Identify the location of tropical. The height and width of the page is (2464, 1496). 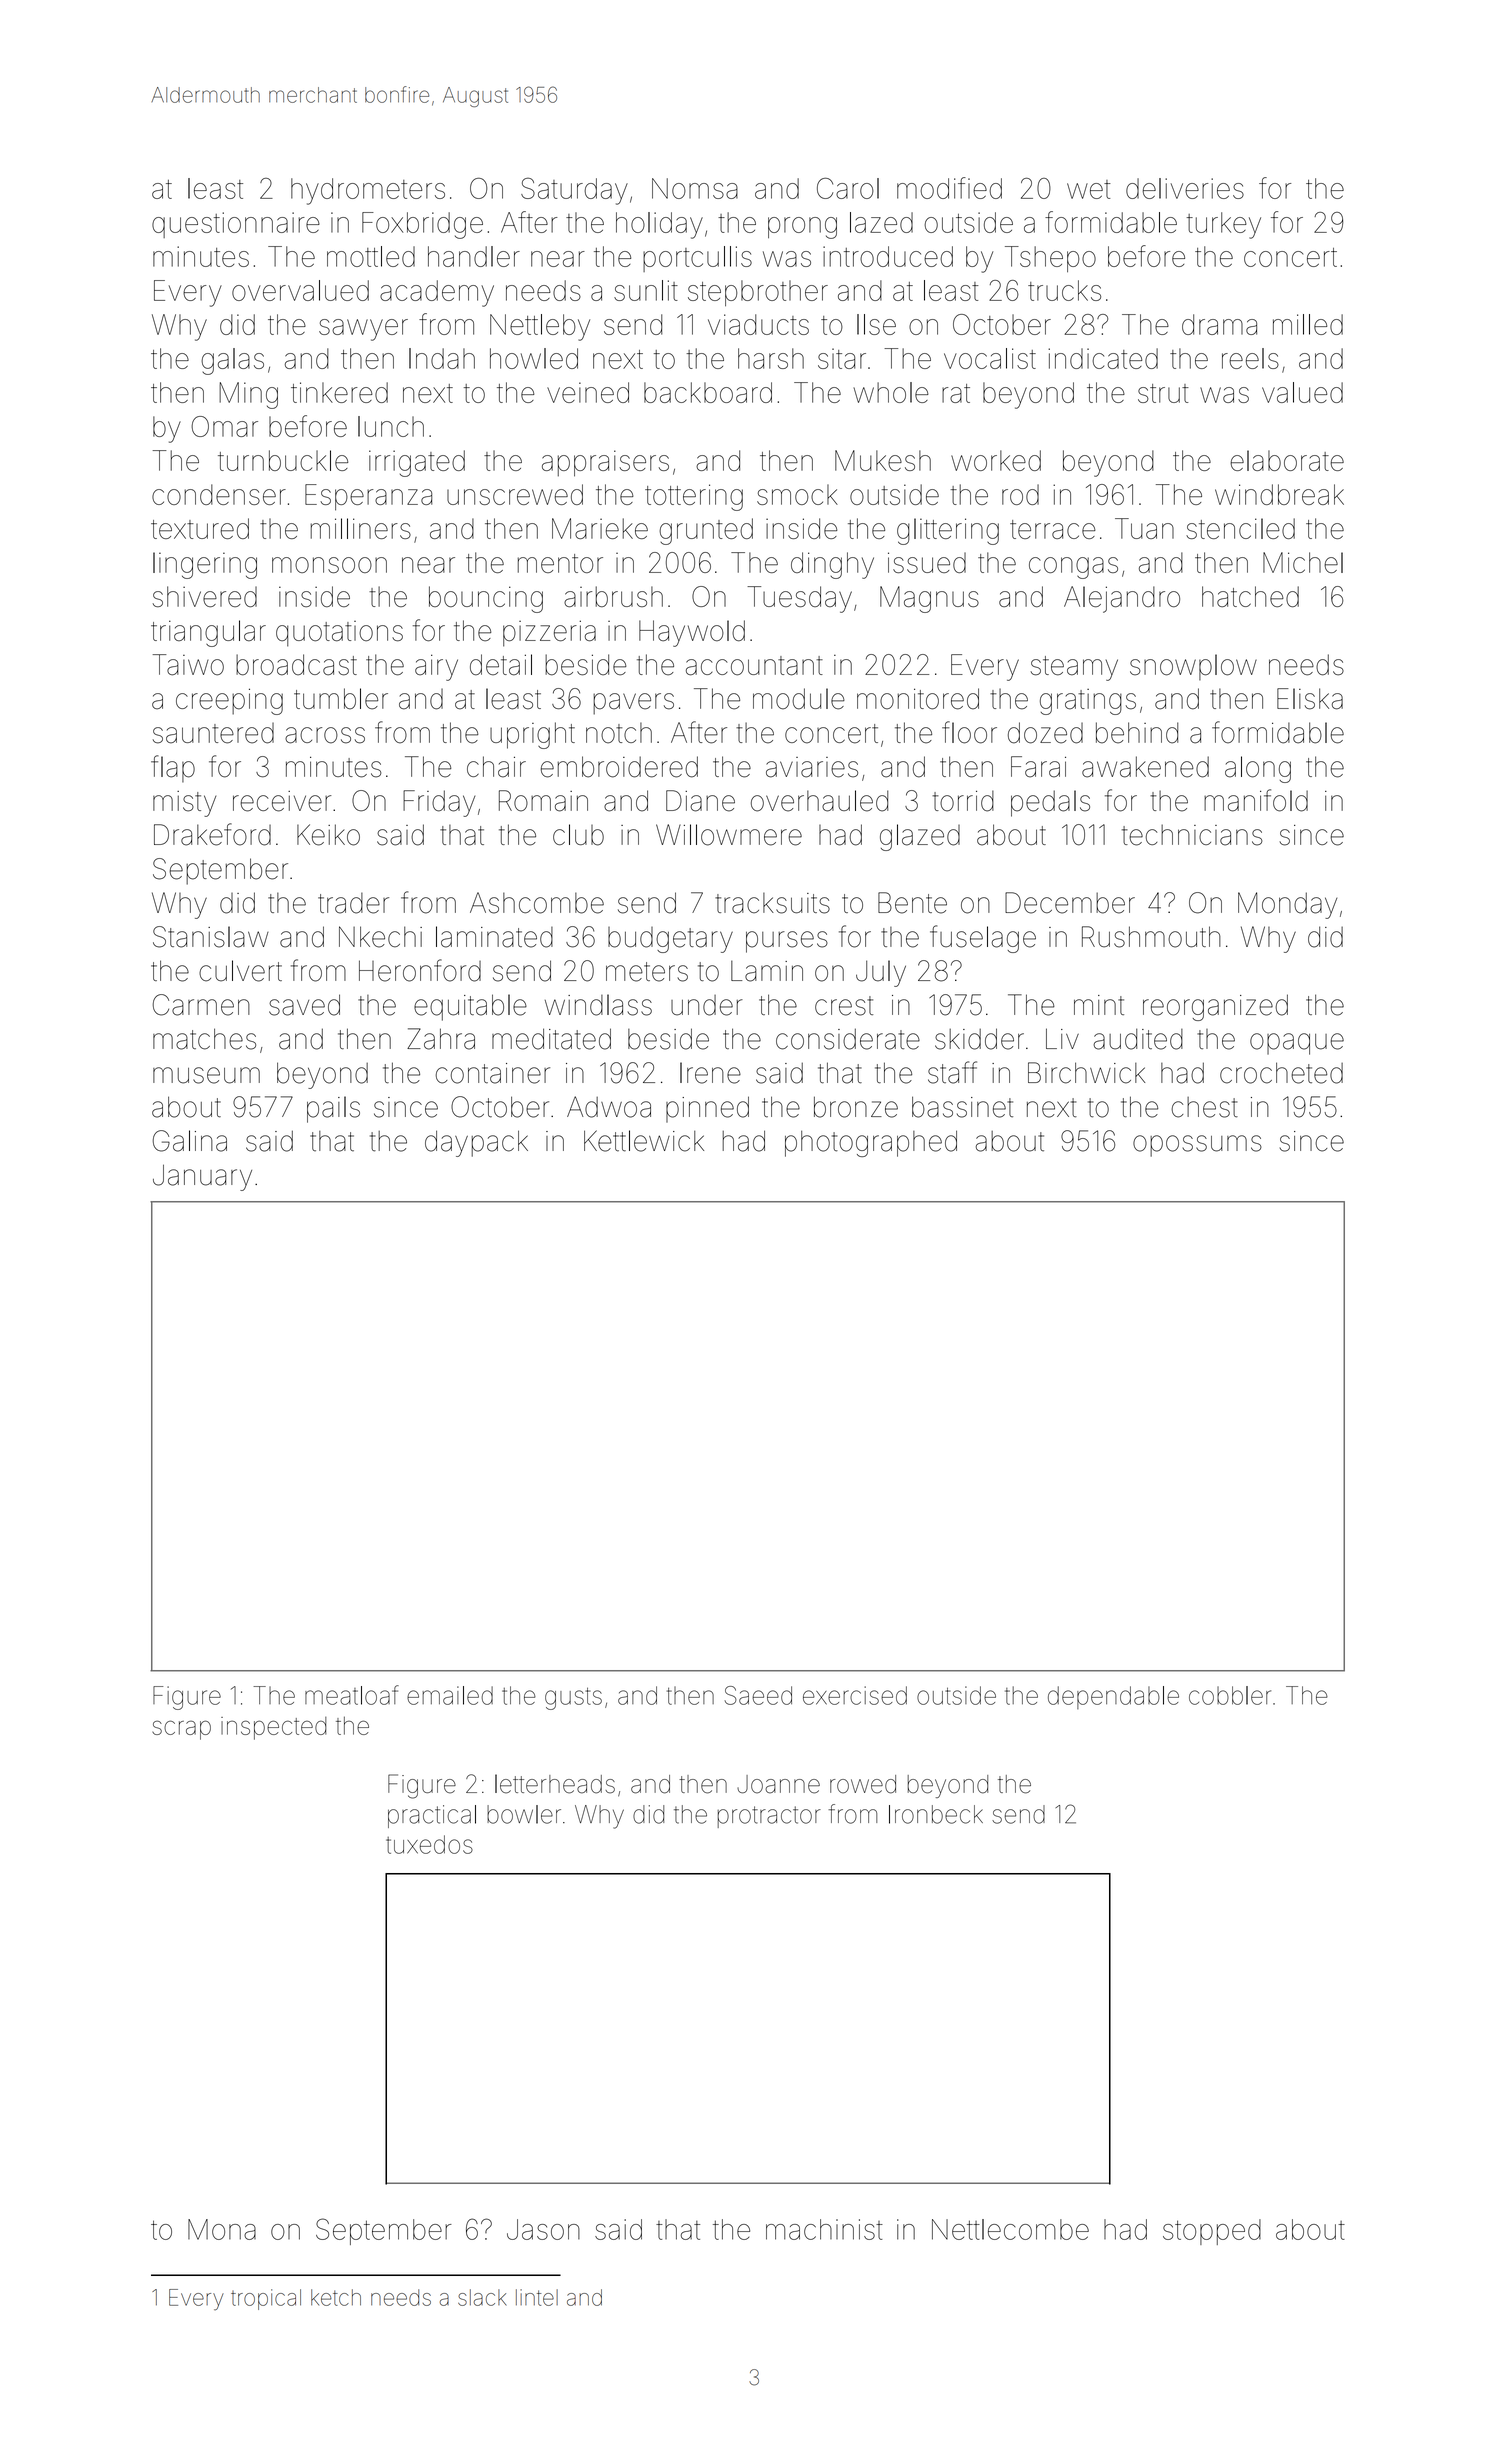
(266, 2299).
